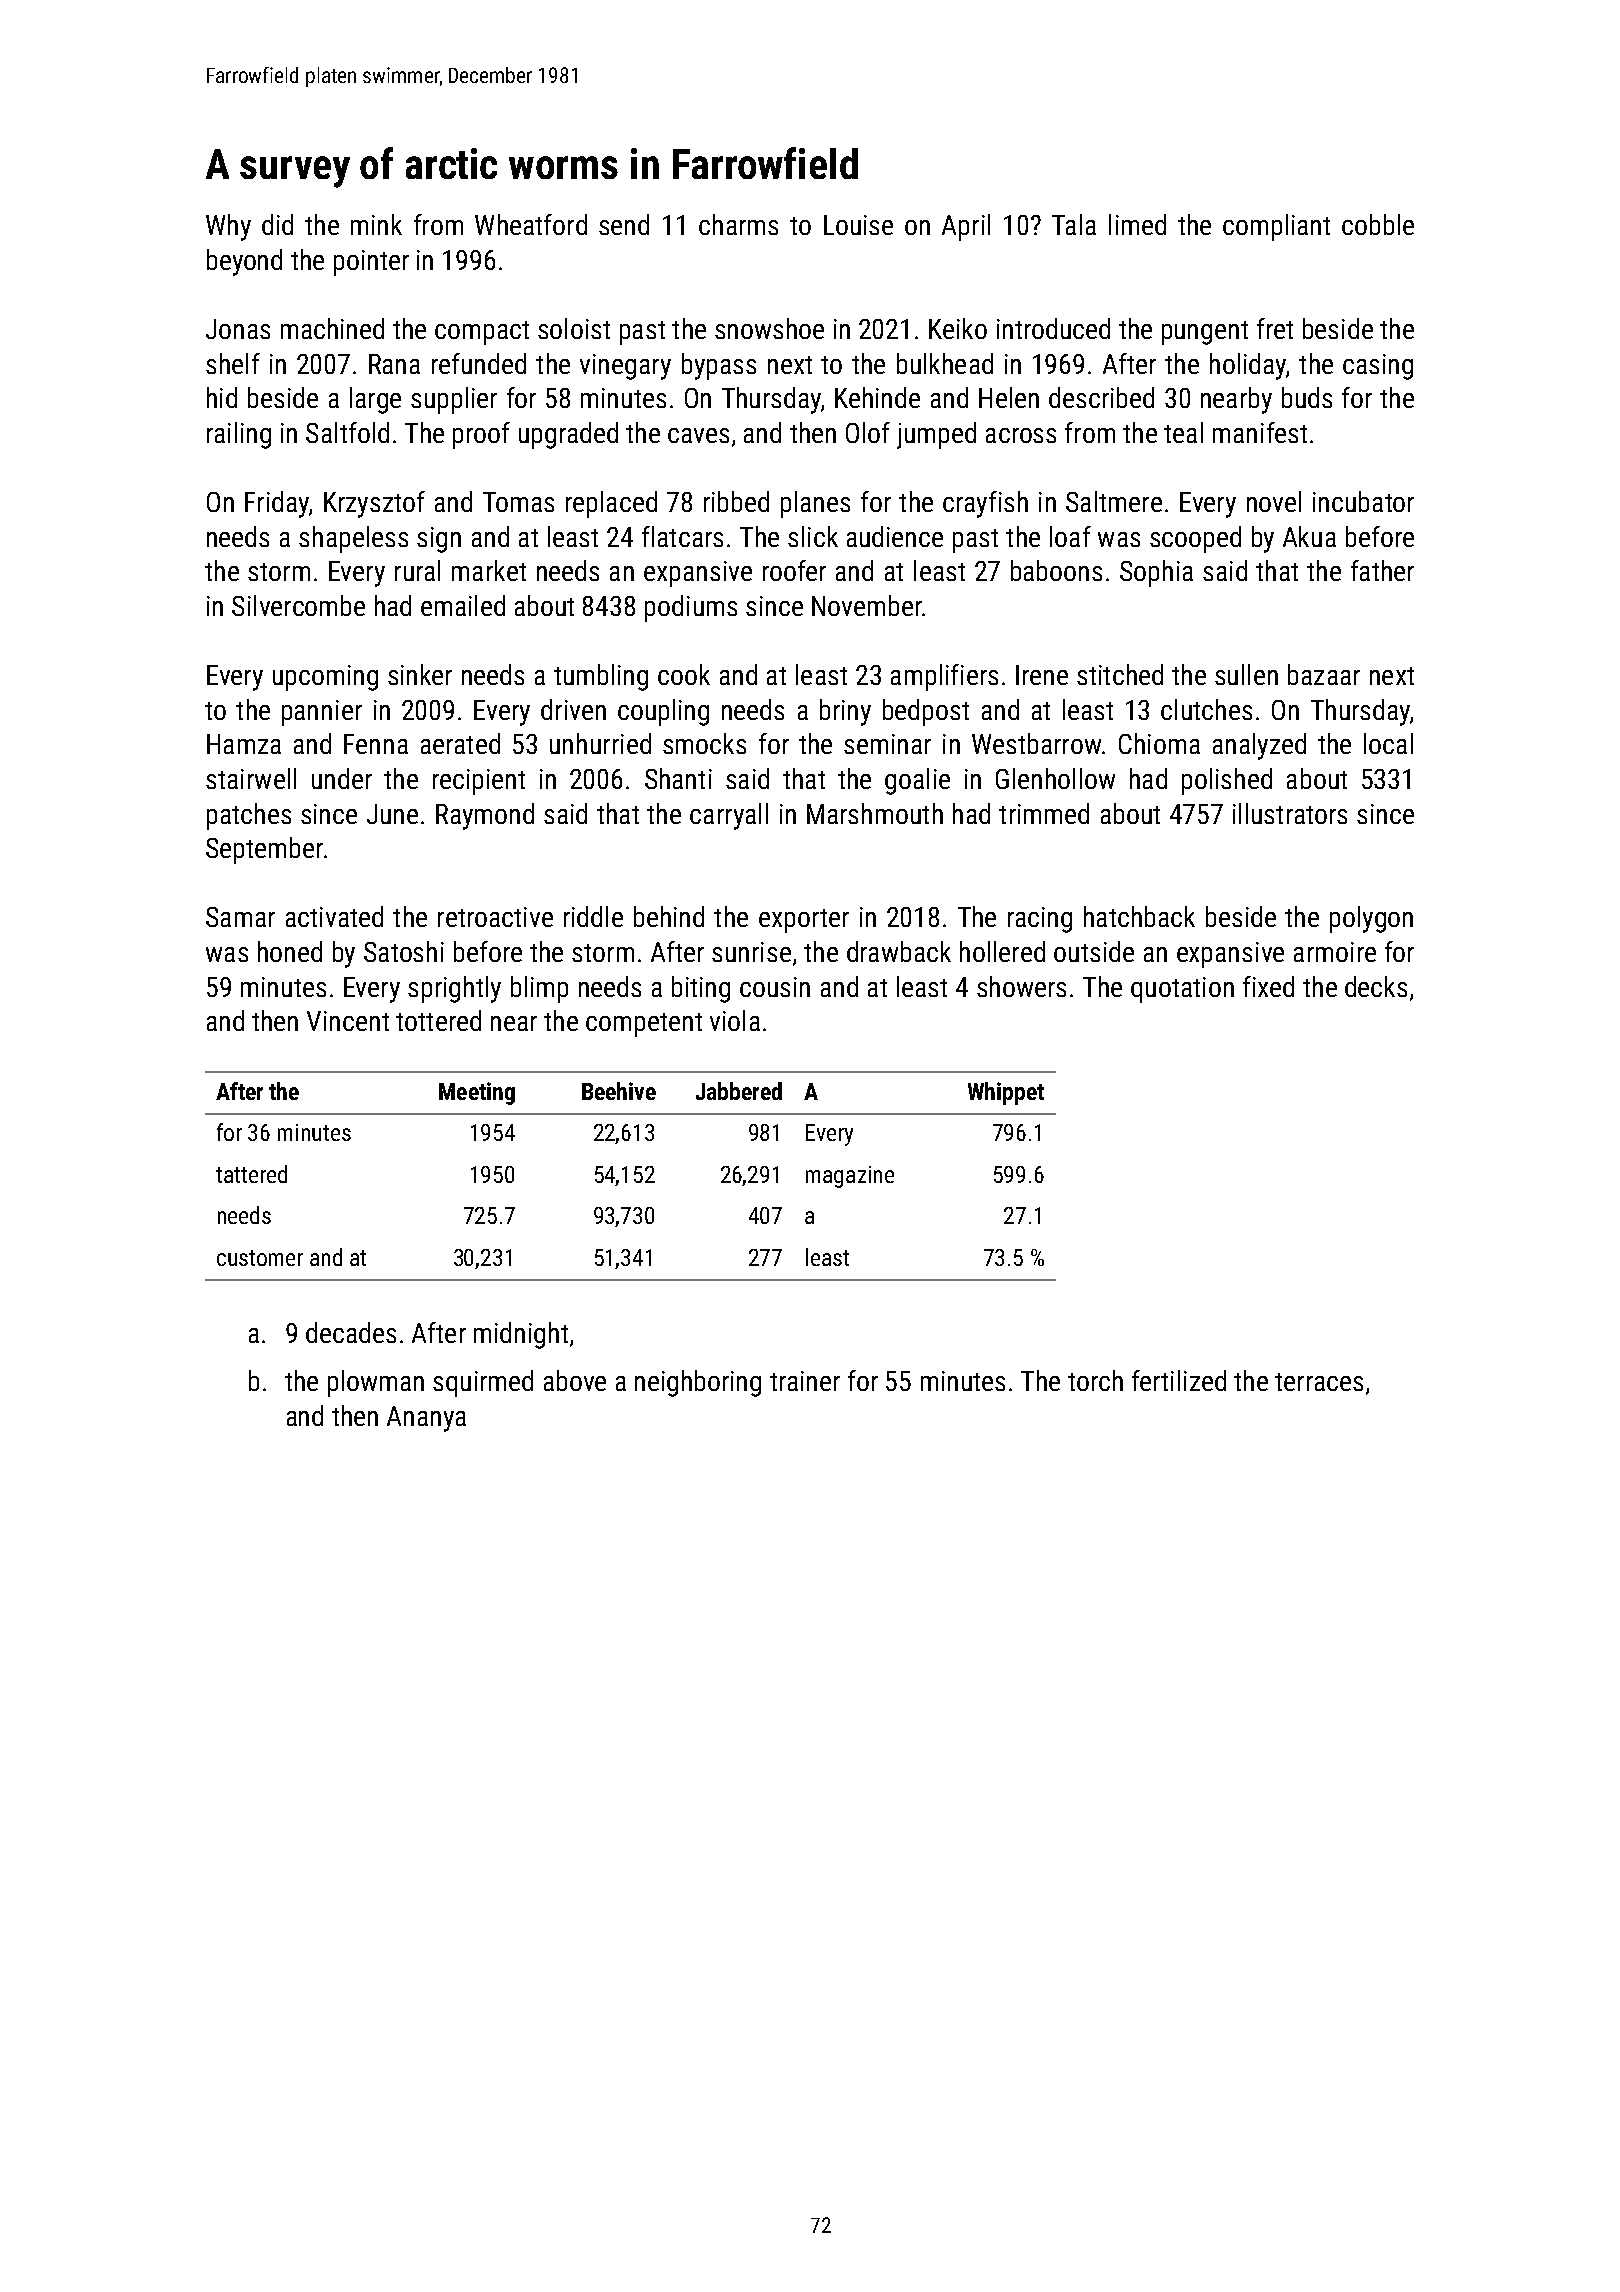 The width and height of the screenshot is (1620, 2292). Describe the element at coordinates (850, 1177) in the screenshot. I see `magazine` at that location.
